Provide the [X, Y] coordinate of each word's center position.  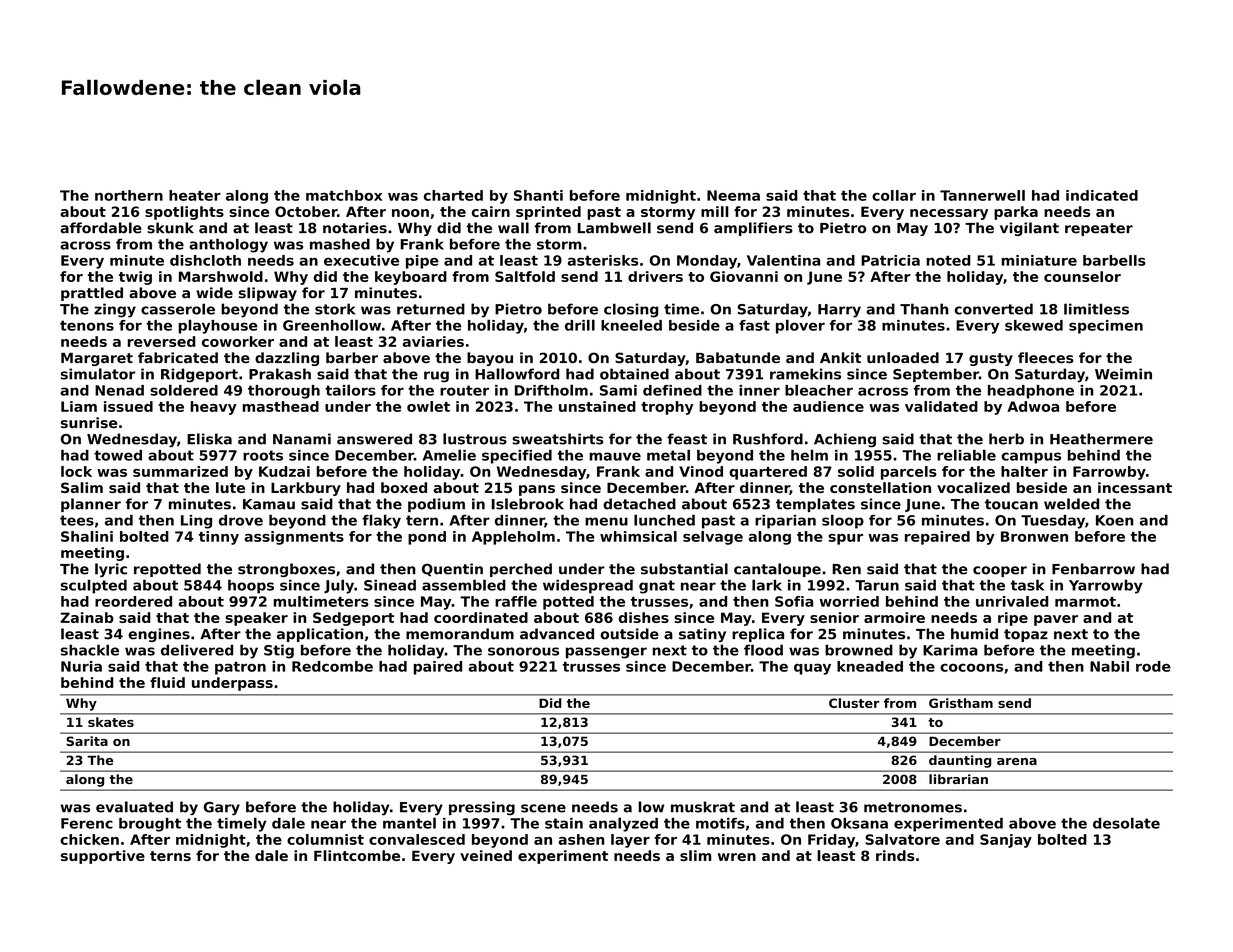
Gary [221, 808]
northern [129, 195]
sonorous [523, 651]
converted [993, 309]
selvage [713, 538]
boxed [404, 487]
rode [1153, 666]
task [1027, 585]
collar [894, 195]
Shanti [538, 195]
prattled [92, 294]
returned [431, 309]
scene [543, 808]
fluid [167, 682]
